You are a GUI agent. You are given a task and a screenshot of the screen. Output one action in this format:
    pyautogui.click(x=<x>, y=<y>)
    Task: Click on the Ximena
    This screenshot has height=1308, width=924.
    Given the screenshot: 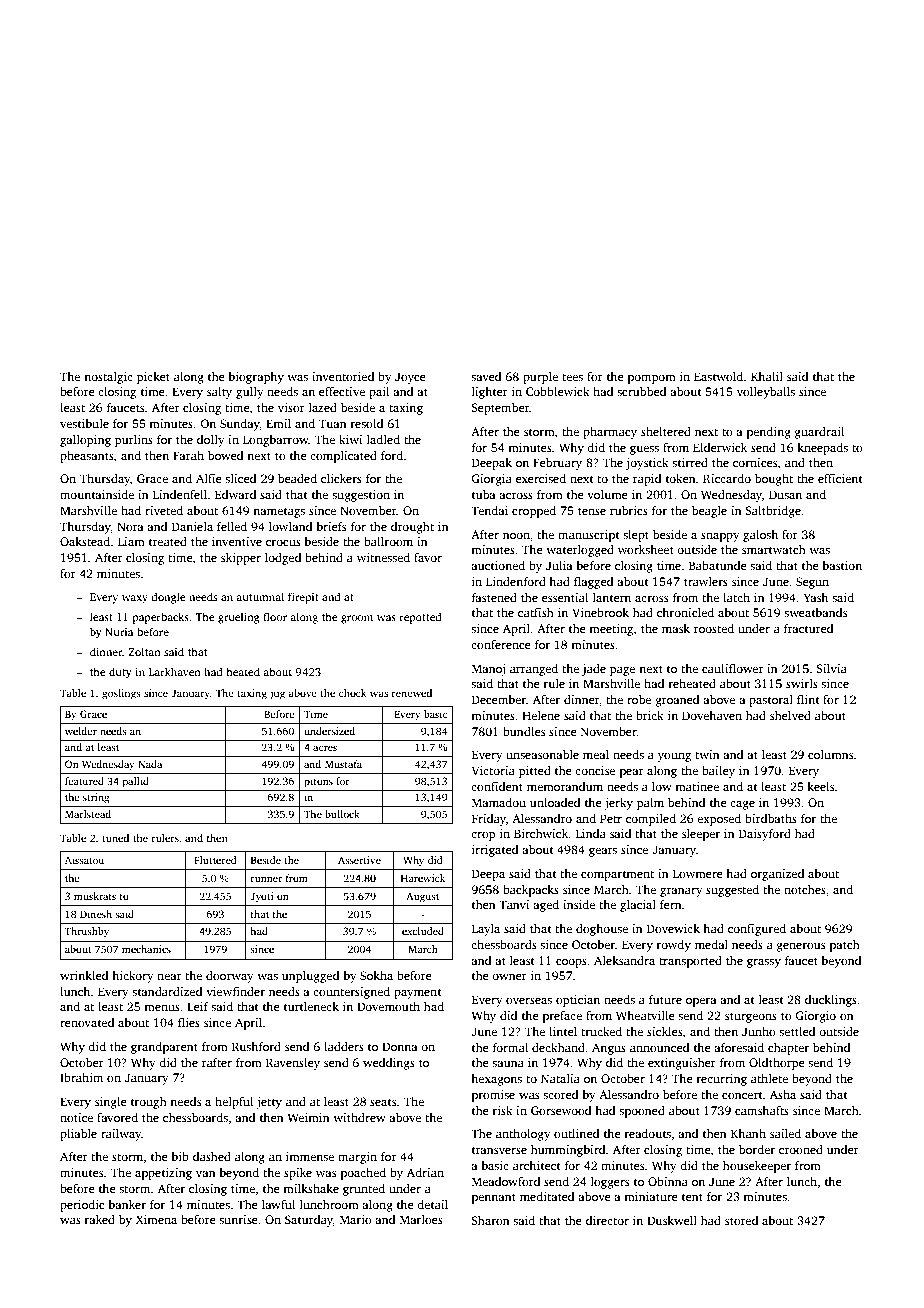 What is the action you would take?
    pyautogui.click(x=156, y=1219)
